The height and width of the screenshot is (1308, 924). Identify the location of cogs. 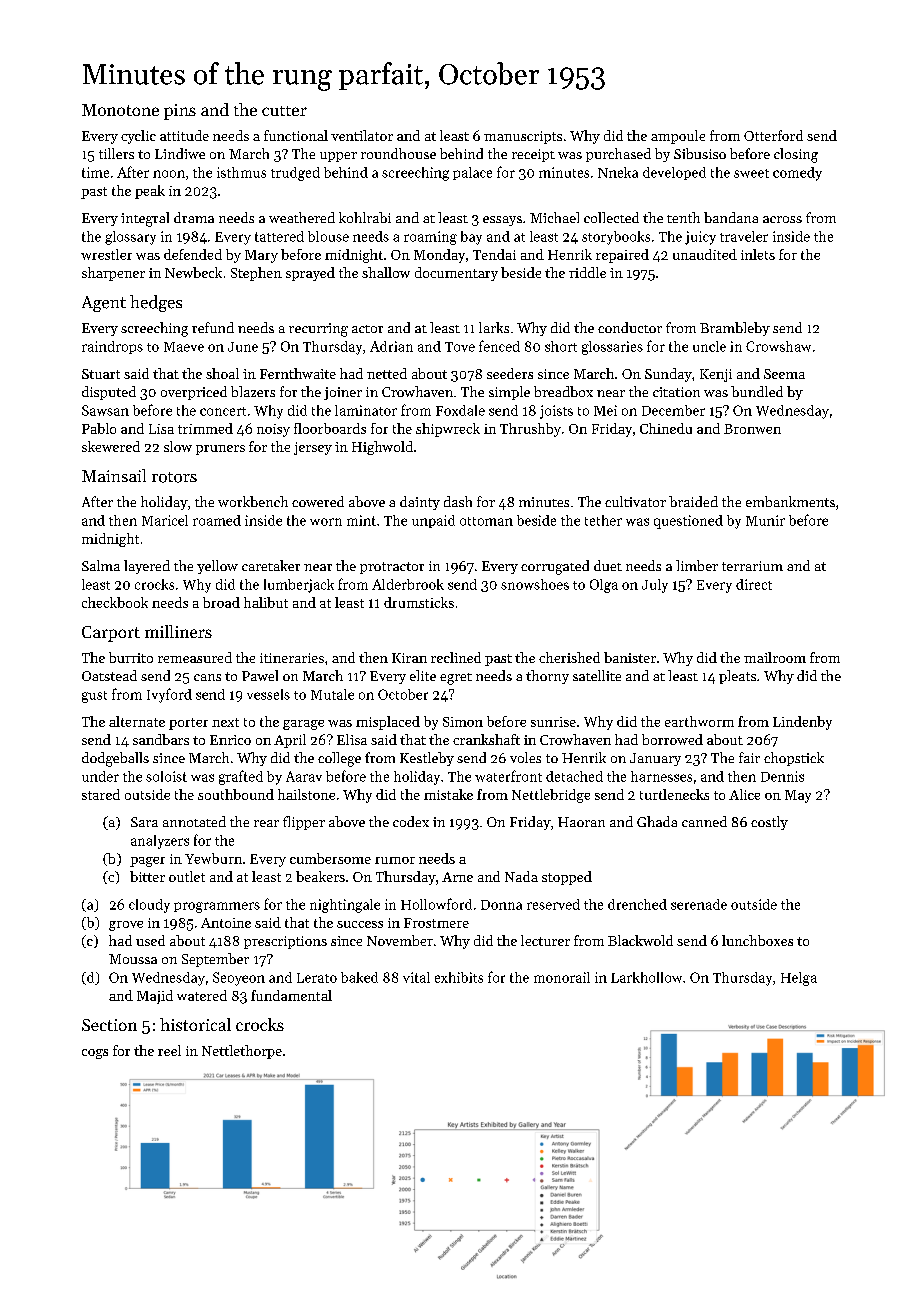
(95, 1054).
